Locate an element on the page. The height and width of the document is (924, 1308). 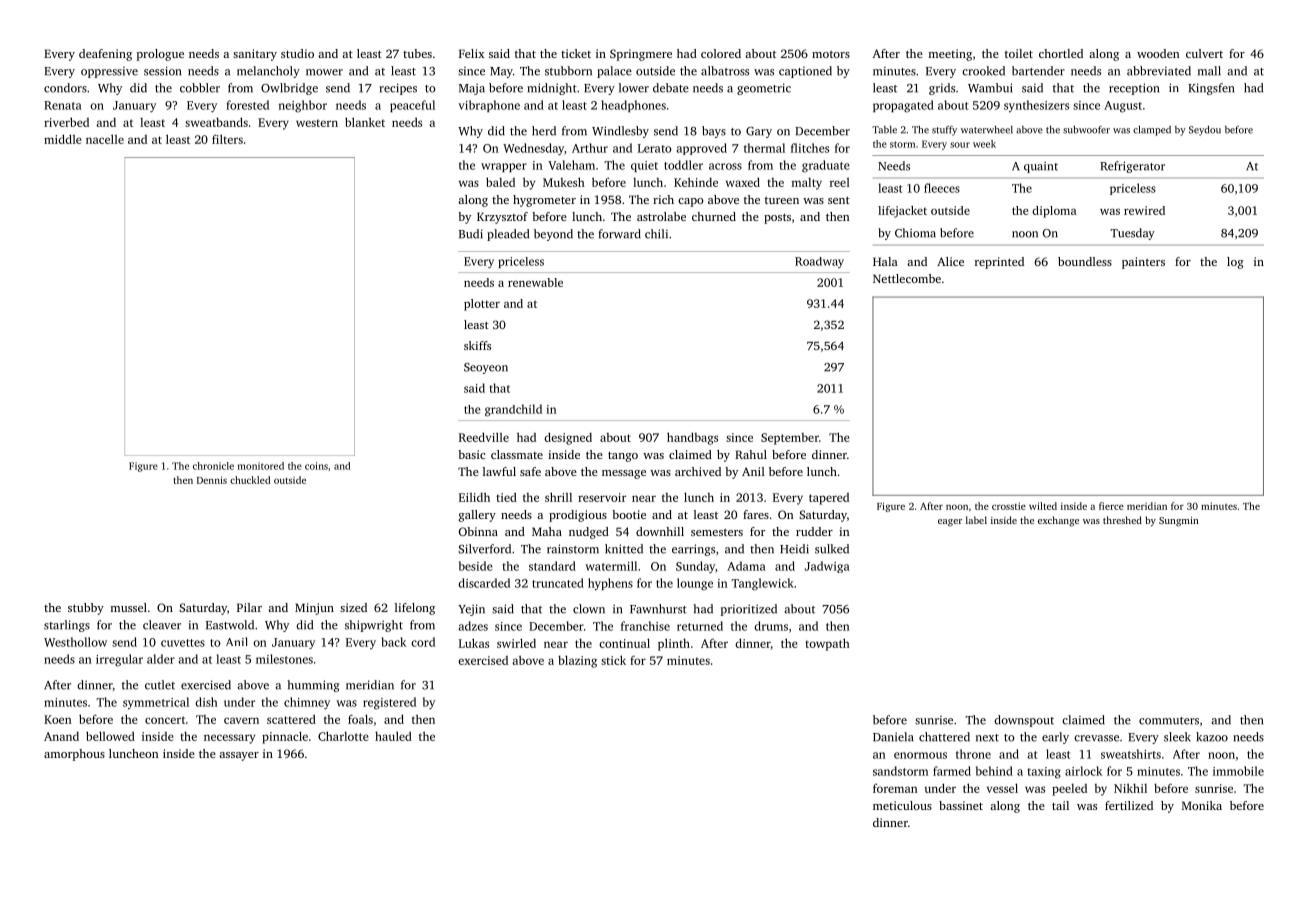
ticket is located at coordinates (576, 53).
